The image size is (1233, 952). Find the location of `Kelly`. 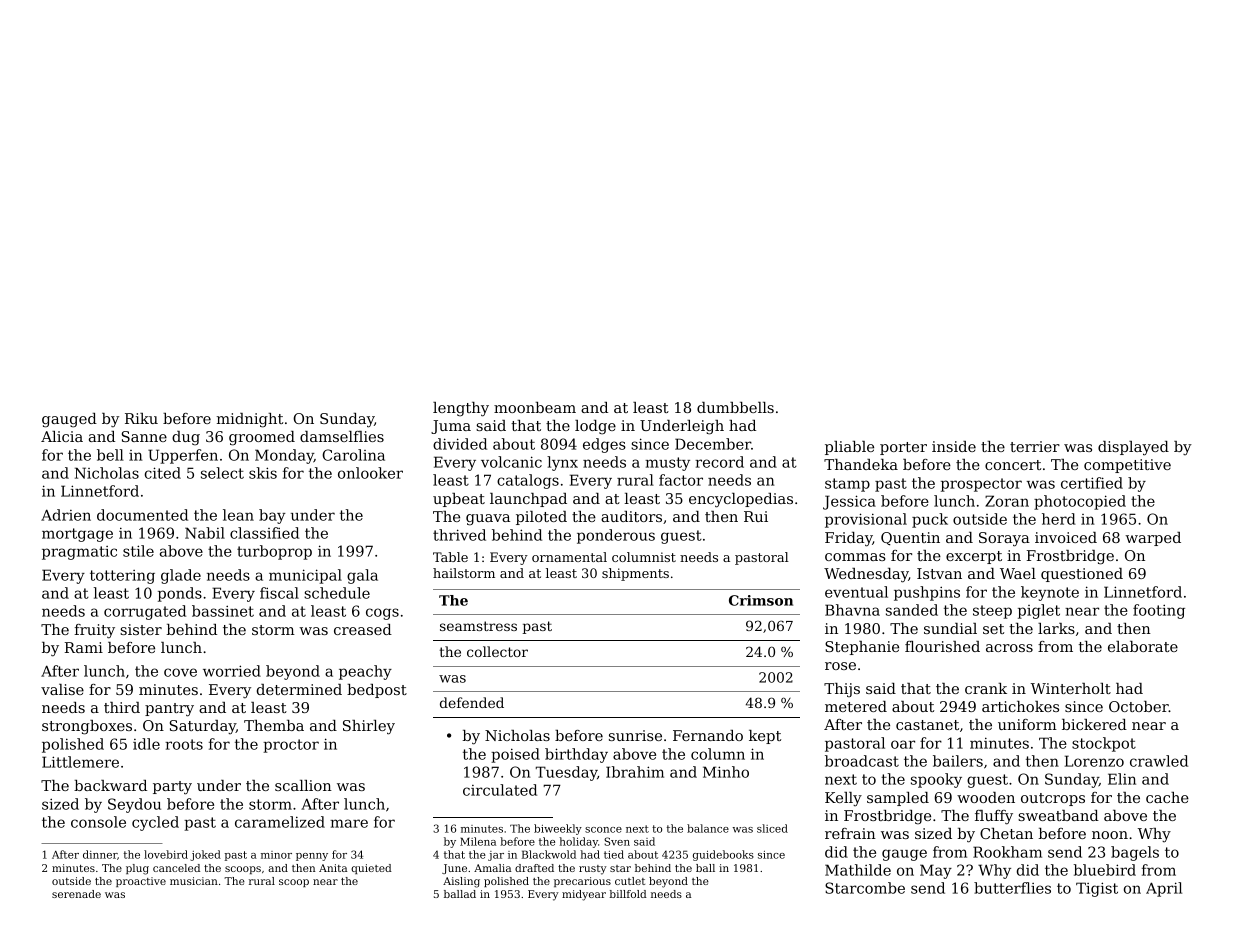

Kelly is located at coordinates (843, 799).
